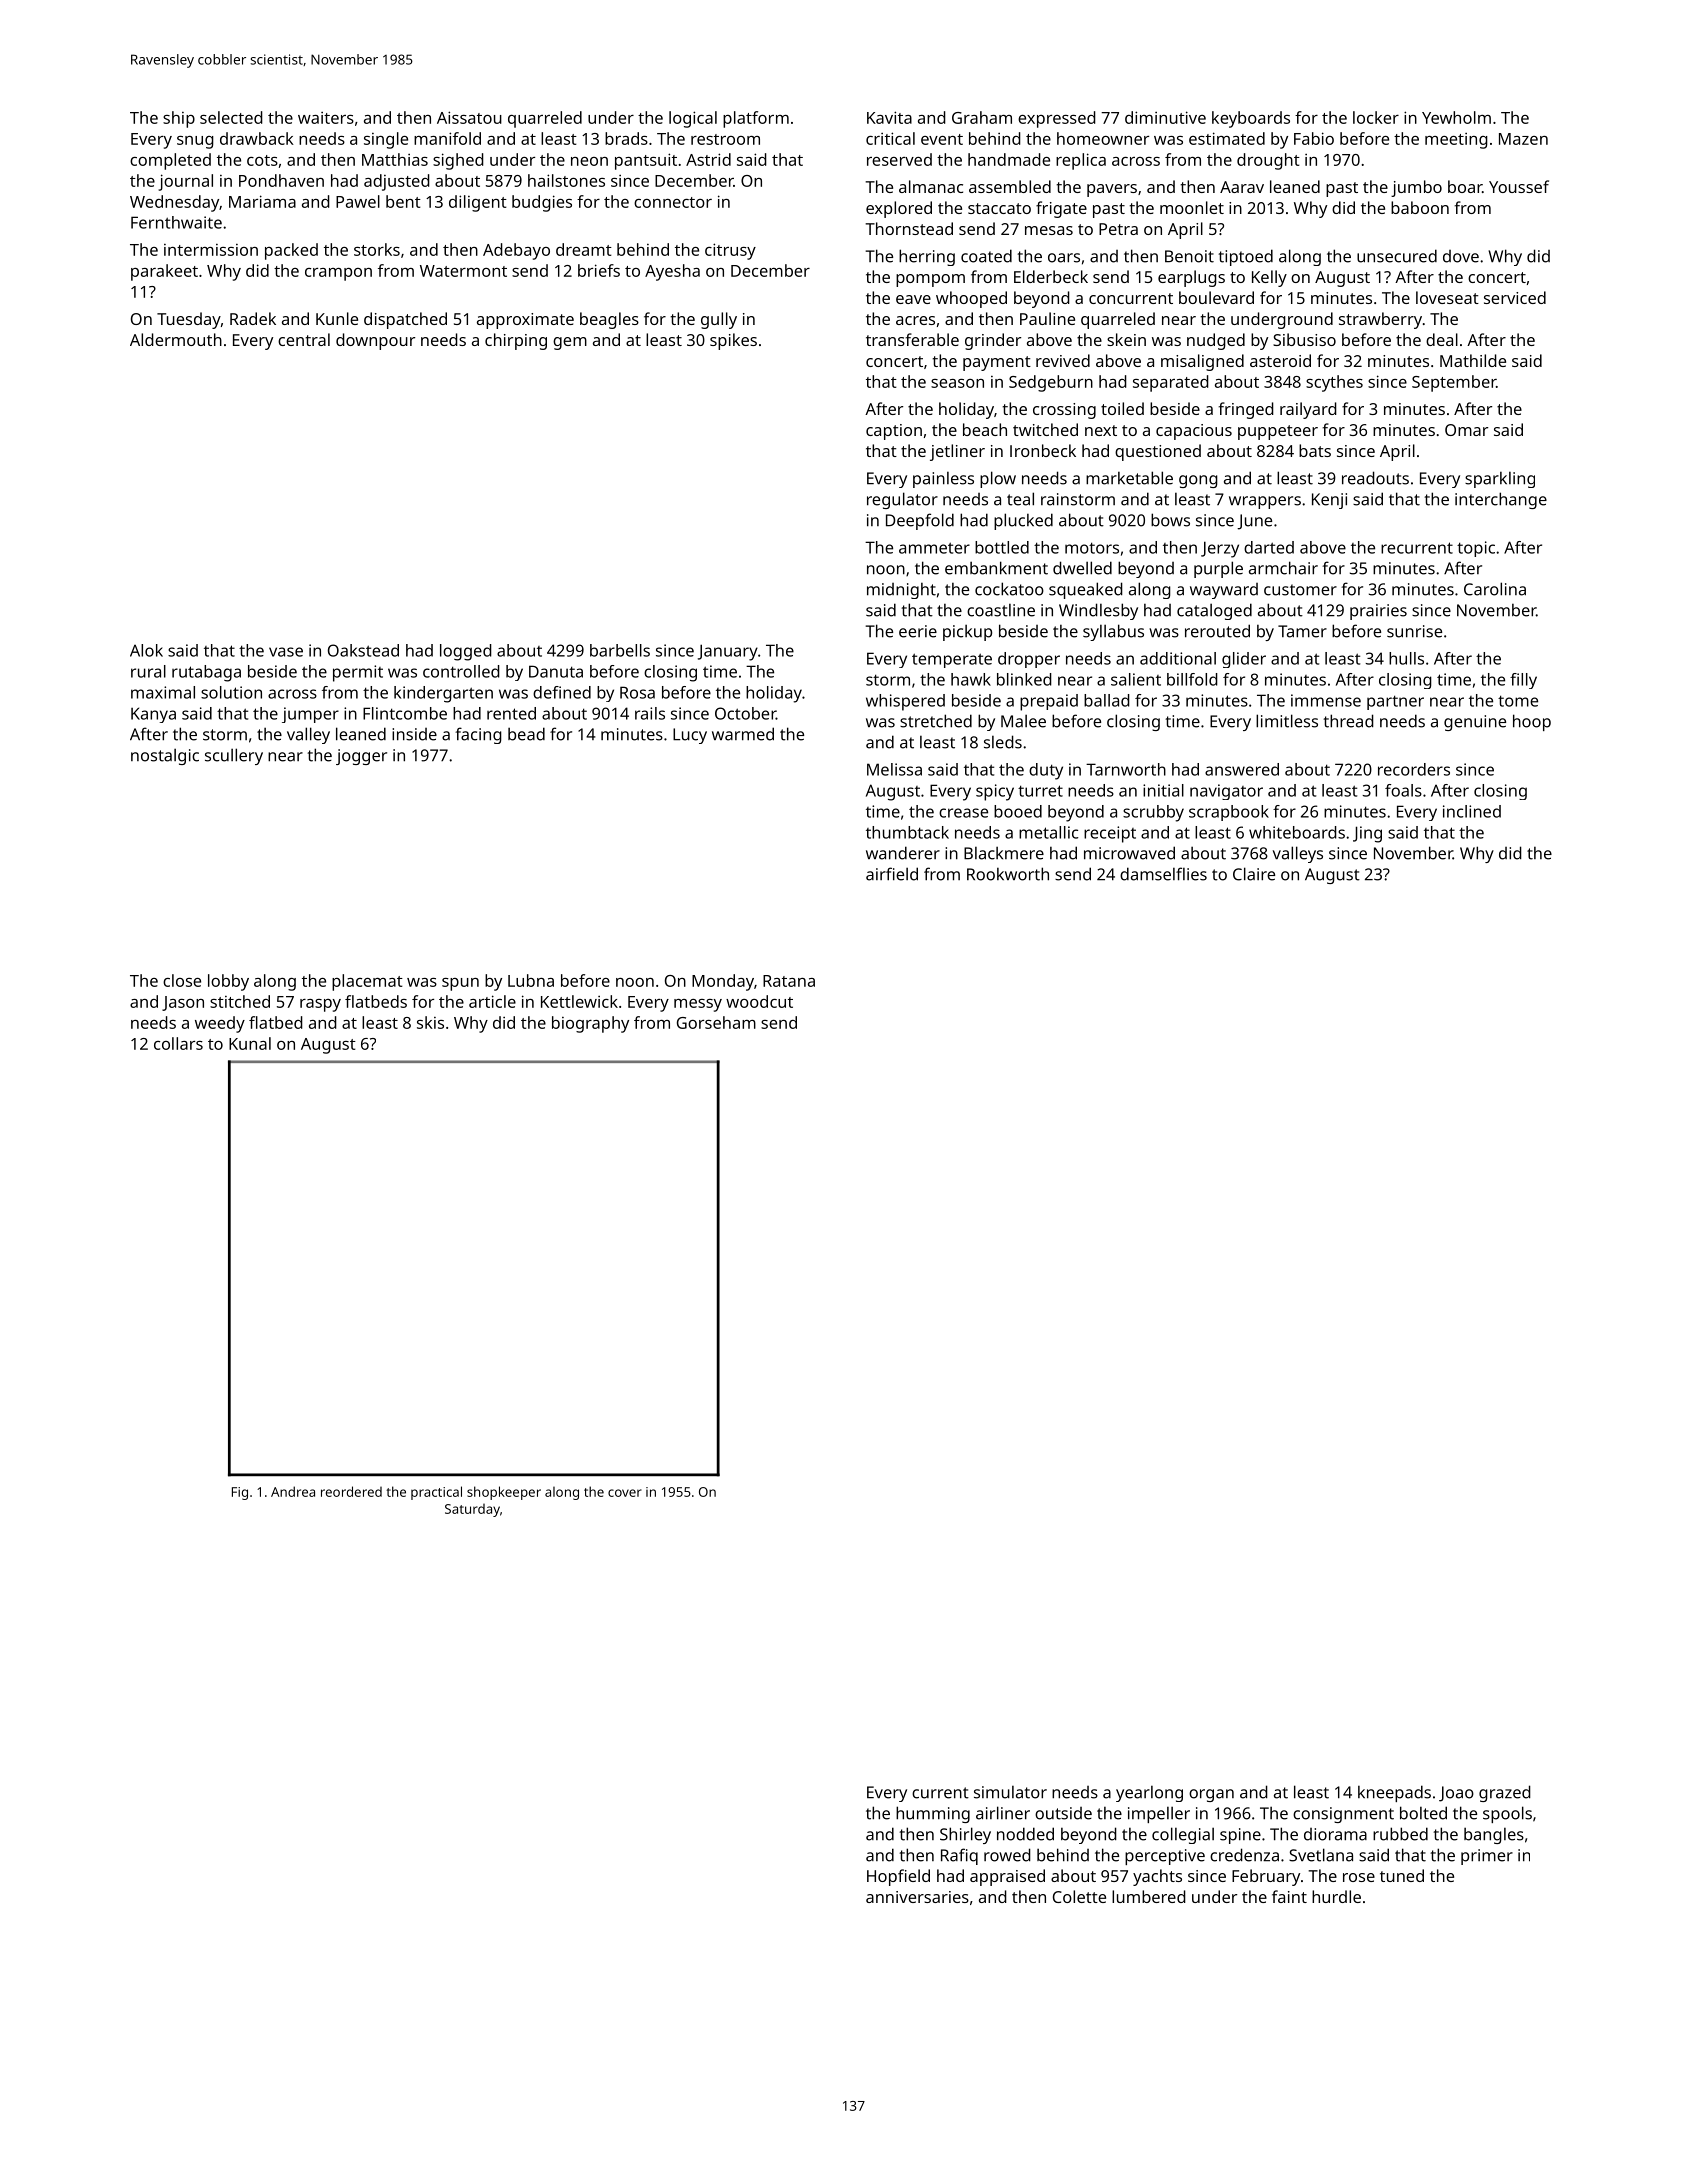 This screenshot has width=1683, height=2178. I want to click on permit, so click(358, 673).
